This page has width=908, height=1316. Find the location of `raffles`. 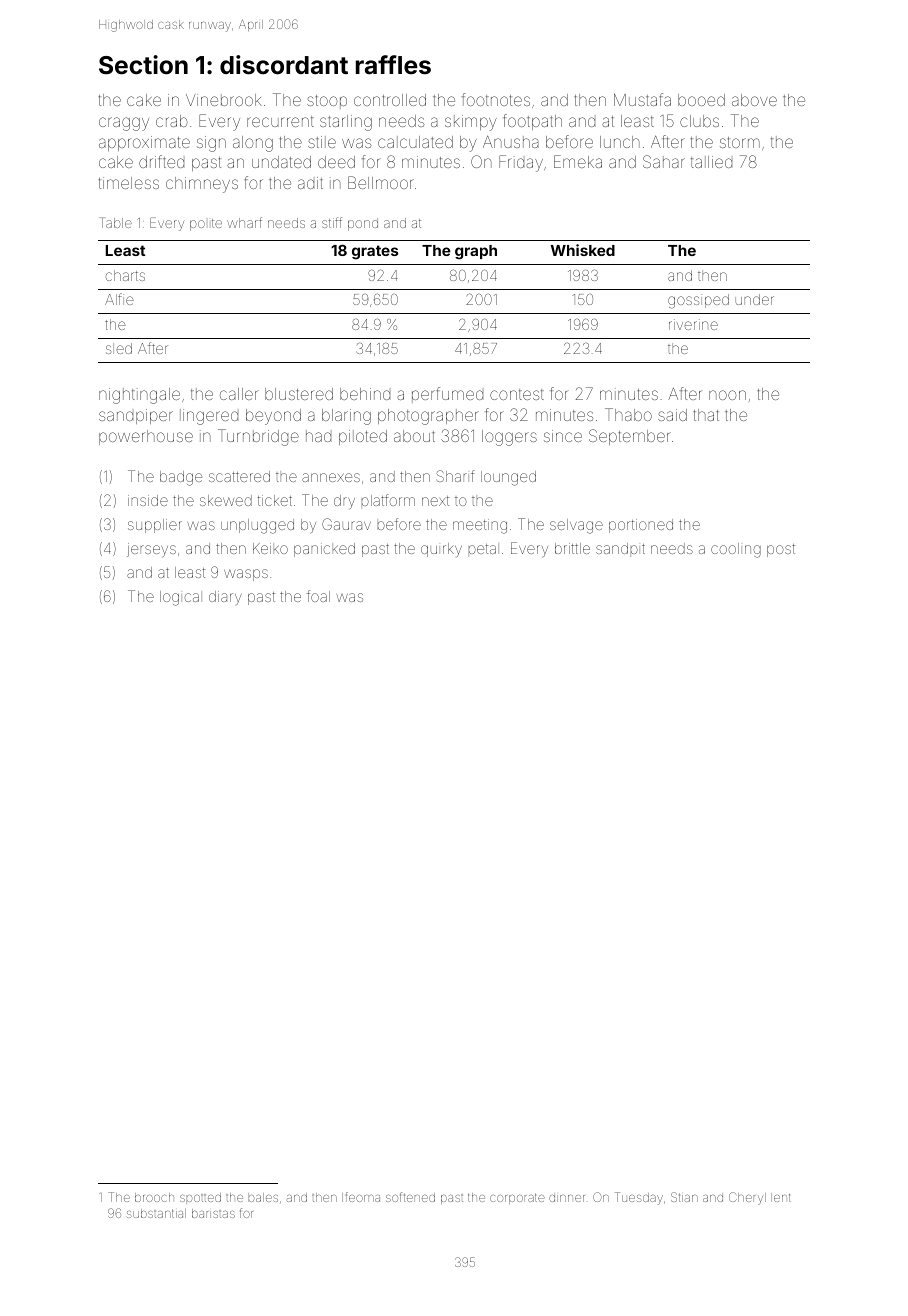

raffles is located at coordinates (393, 65).
